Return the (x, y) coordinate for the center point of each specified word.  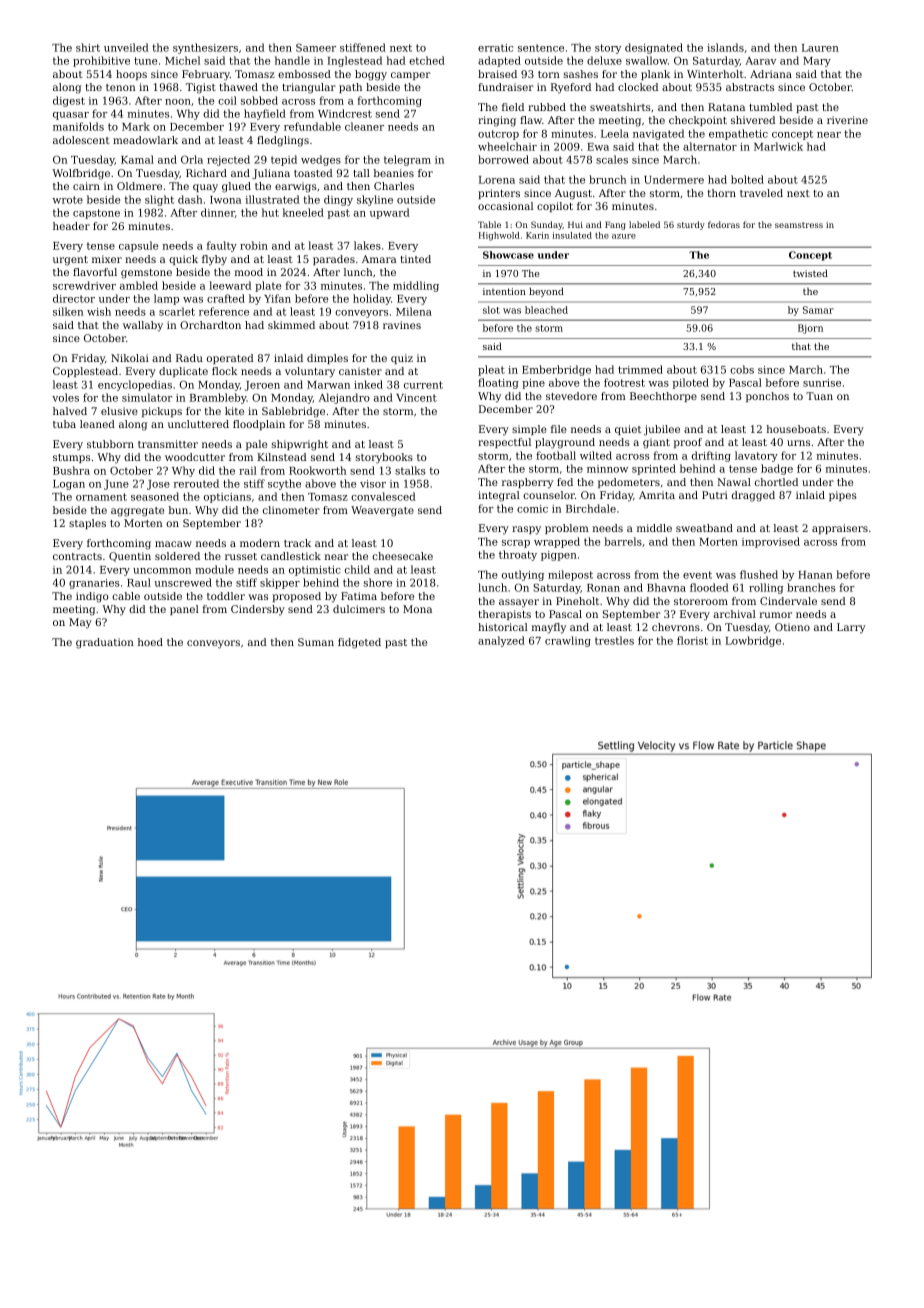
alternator (710, 146)
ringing (497, 121)
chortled (776, 482)
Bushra (71, 470)
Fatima (359, 596)
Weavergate (382, 511)
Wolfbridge (81, 174)
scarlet (177, 311)
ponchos (767, 397)
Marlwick (778, 146)
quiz (402, 359)
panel (184, 610)
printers (499, 194)
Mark (136, 126)
